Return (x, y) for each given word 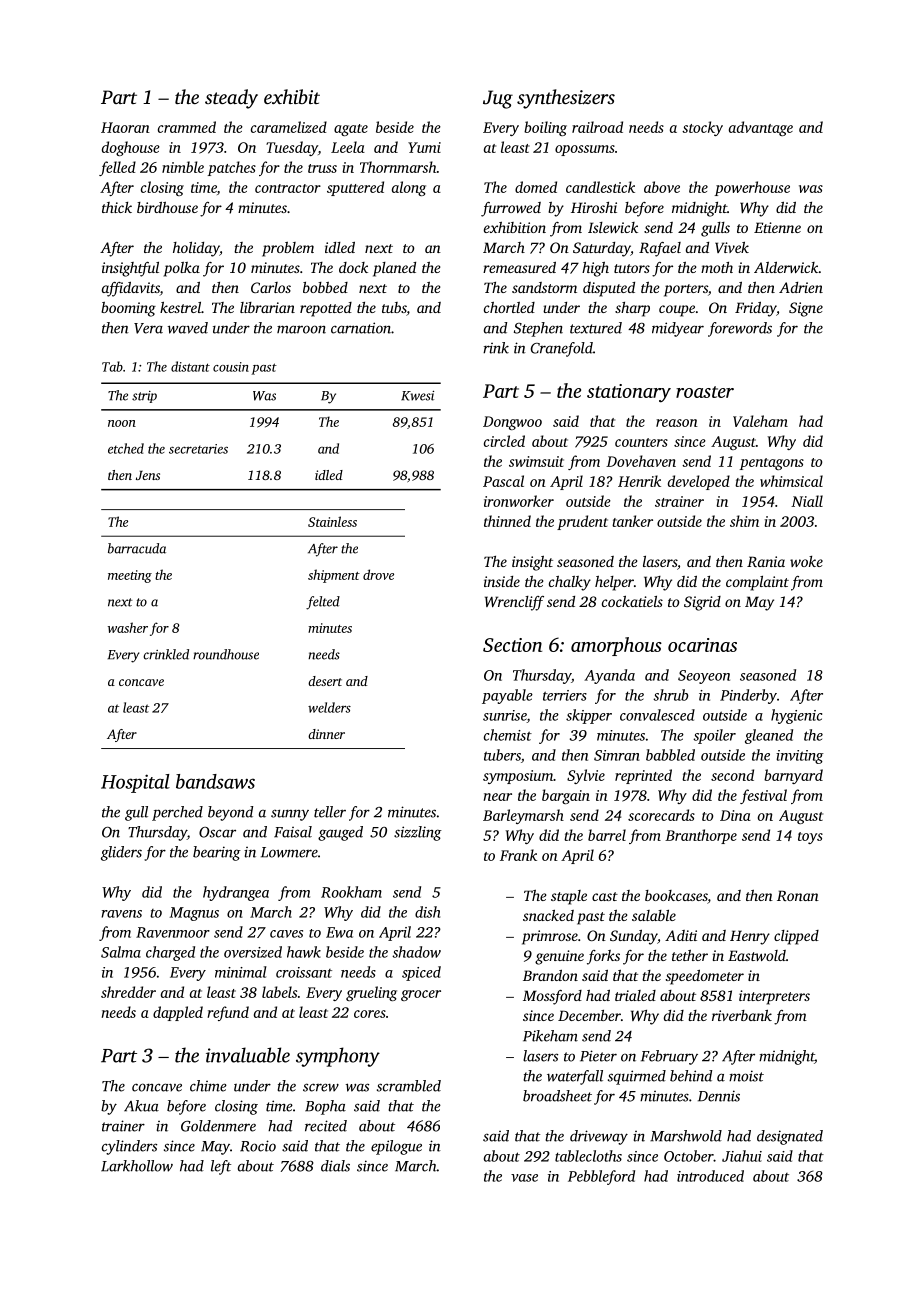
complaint (757, 583)
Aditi (681, 935)
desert (325, 681)
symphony (338, 1057)
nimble (183, 167)
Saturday (602, 249)
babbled (670, 755)
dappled (178, 1013)
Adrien (801, 287)
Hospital (135, 783)
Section (512, 645)
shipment (334, 576)
